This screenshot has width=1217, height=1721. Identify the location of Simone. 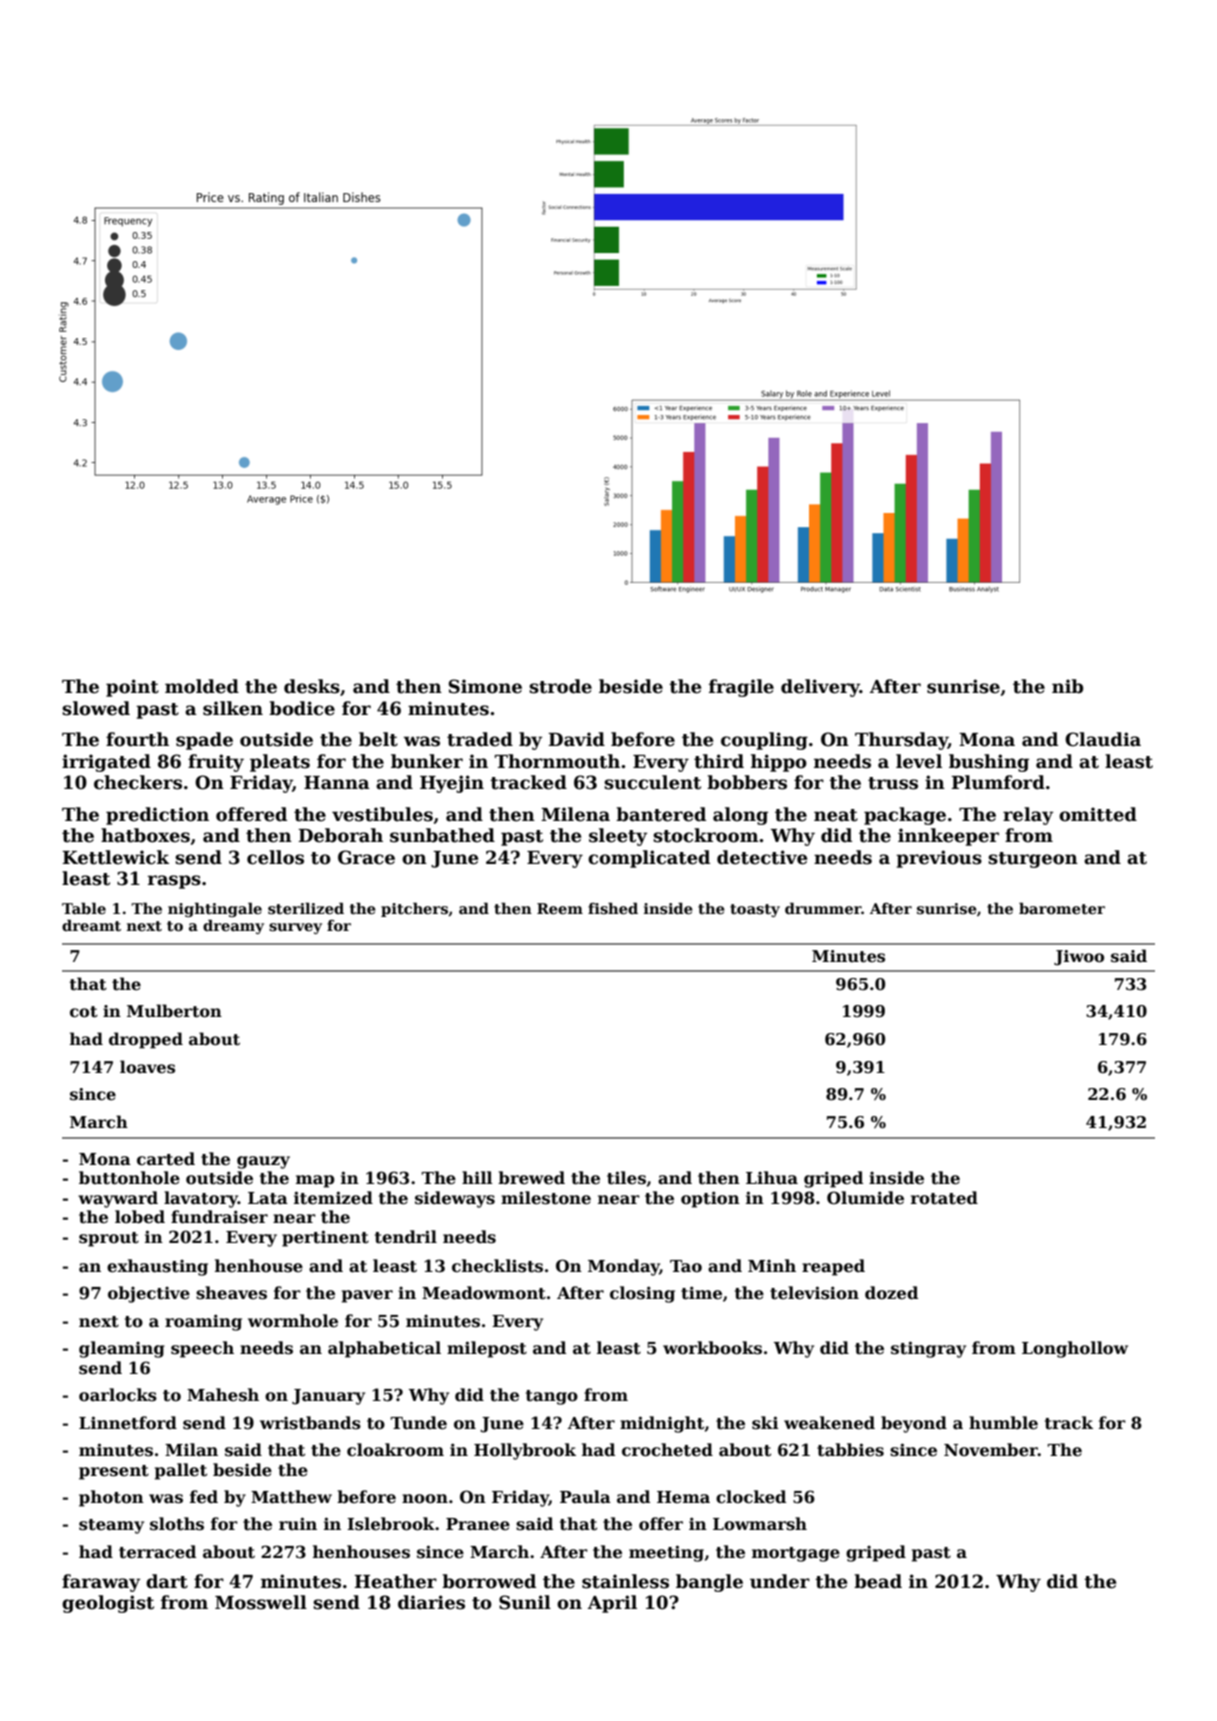
(485, 686).
